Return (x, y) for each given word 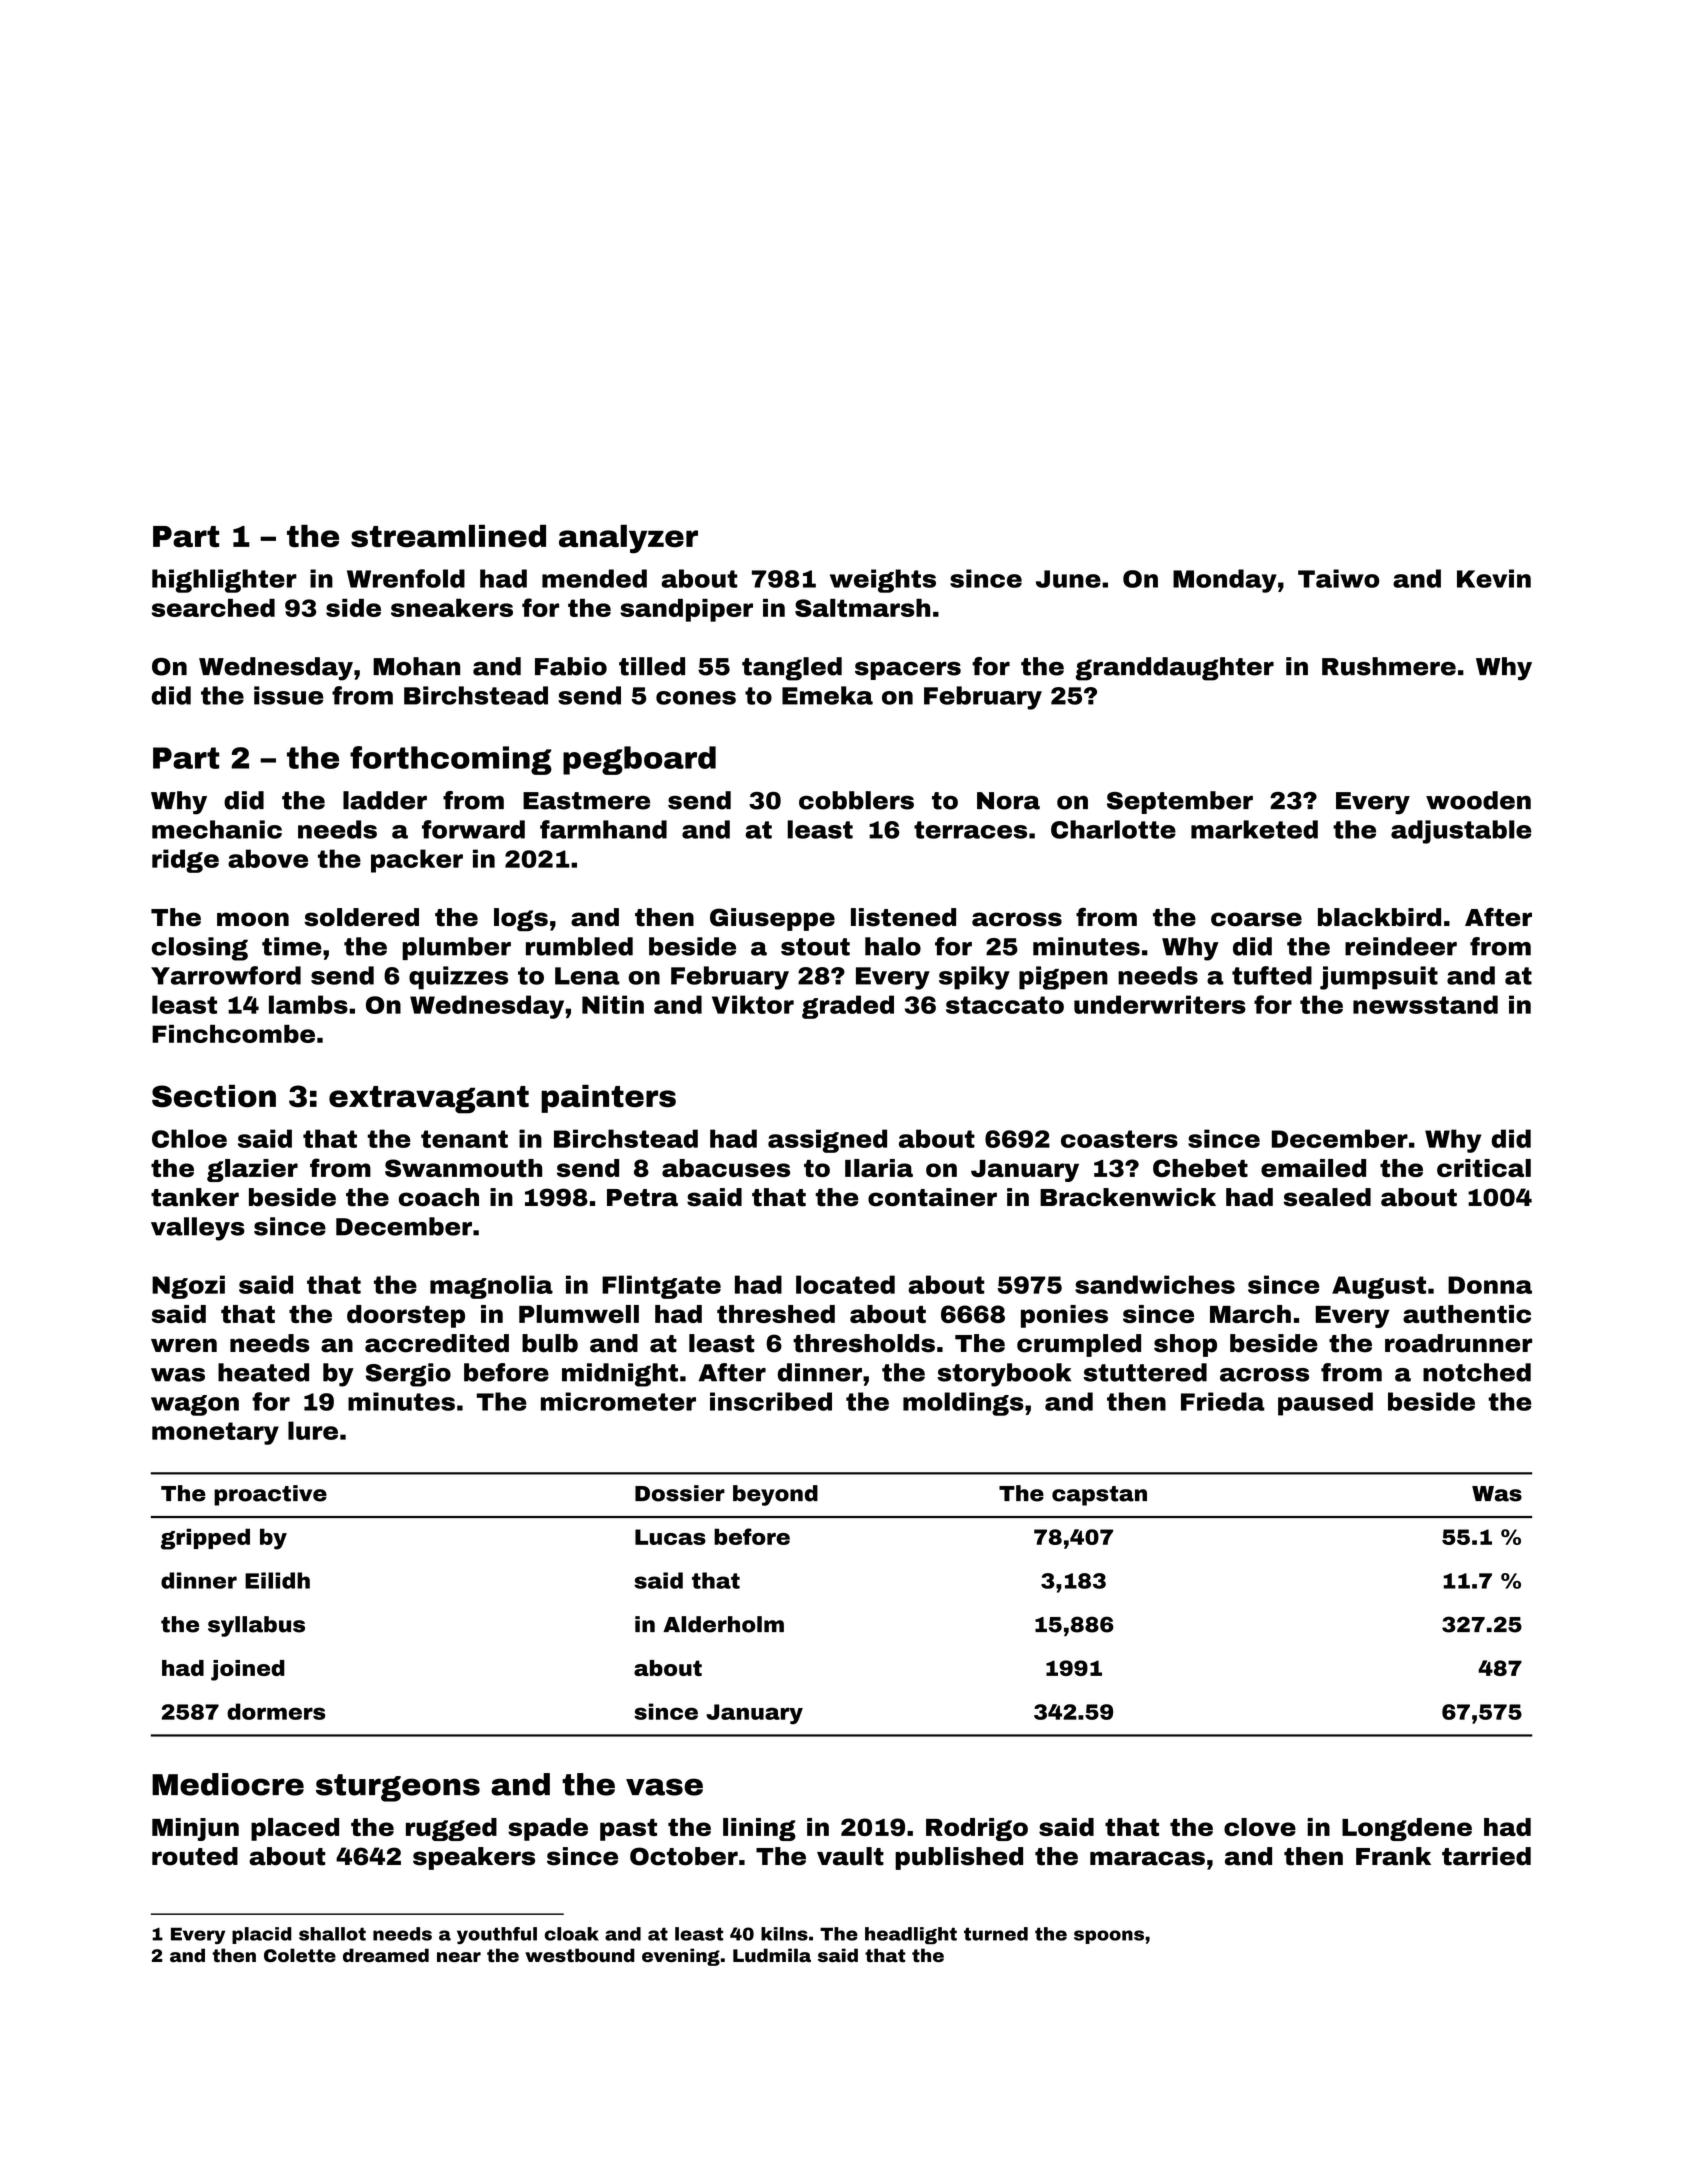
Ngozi (188, 1287)
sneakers (452, 607)
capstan (1099, 1496)
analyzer (628, 539)
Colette (300, 1955)
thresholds (864, 1343)
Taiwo (1338, 578)
